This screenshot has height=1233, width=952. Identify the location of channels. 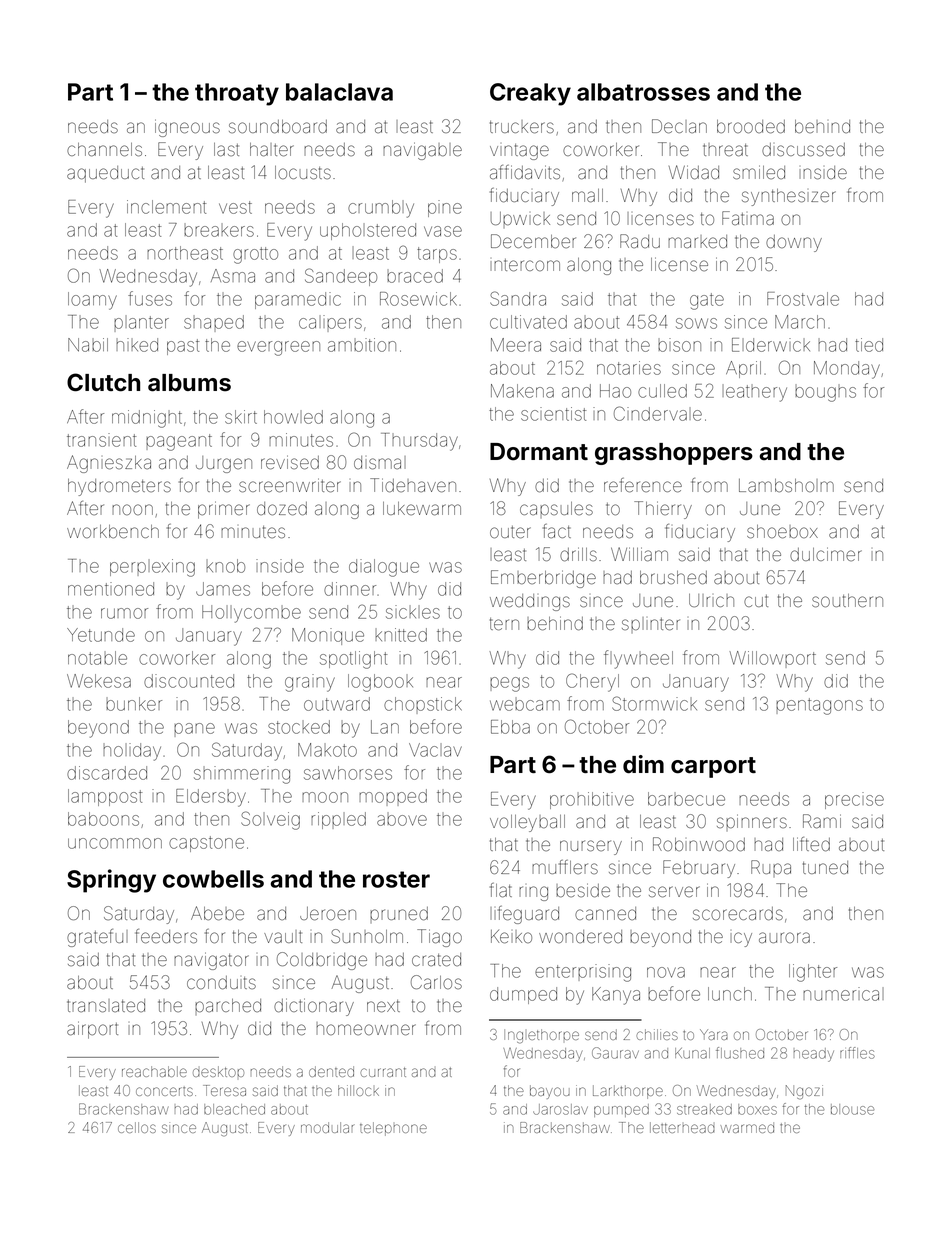
(104, 149).
